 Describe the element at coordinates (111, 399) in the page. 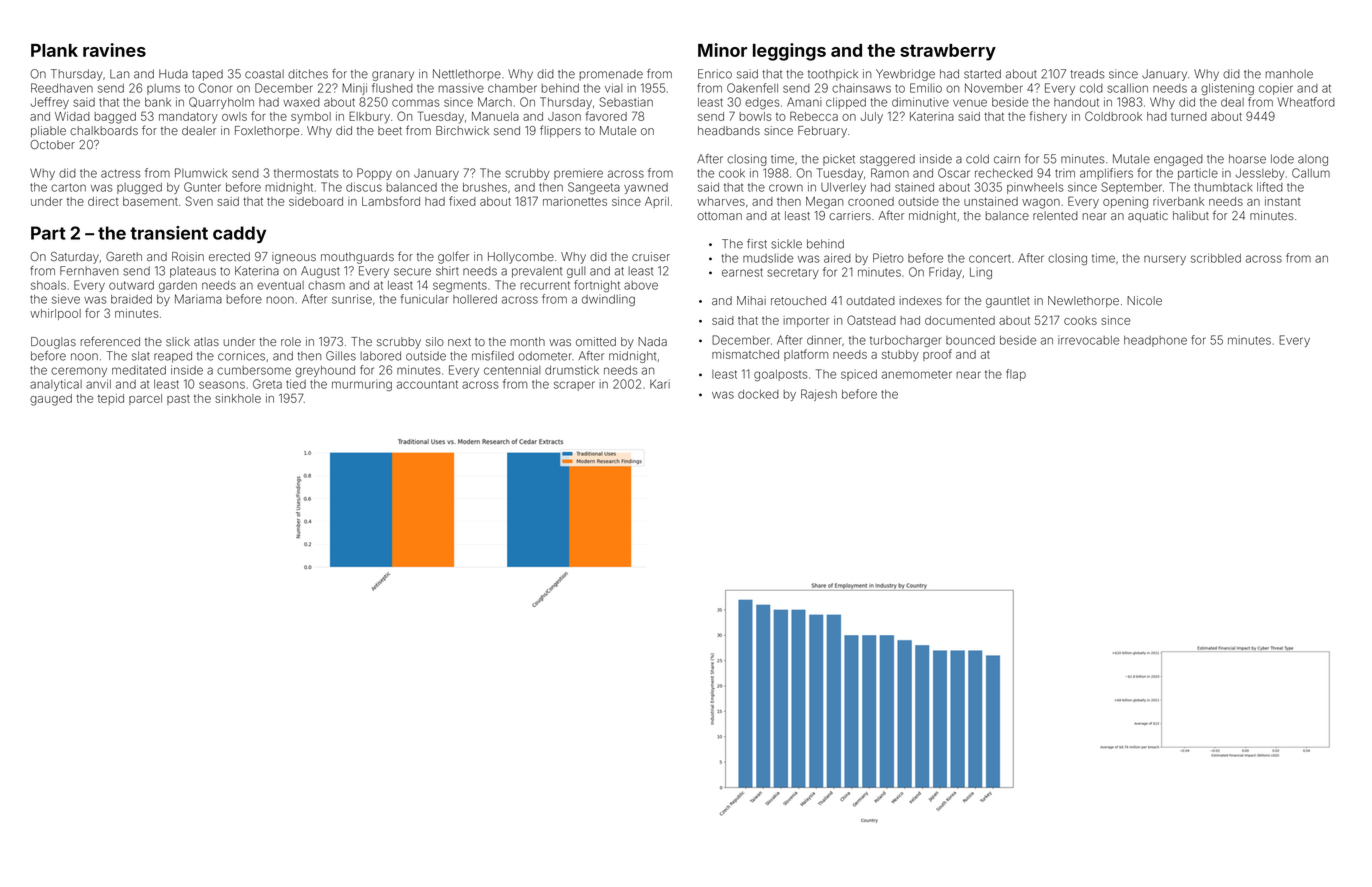

I see `tepid` at that location.
